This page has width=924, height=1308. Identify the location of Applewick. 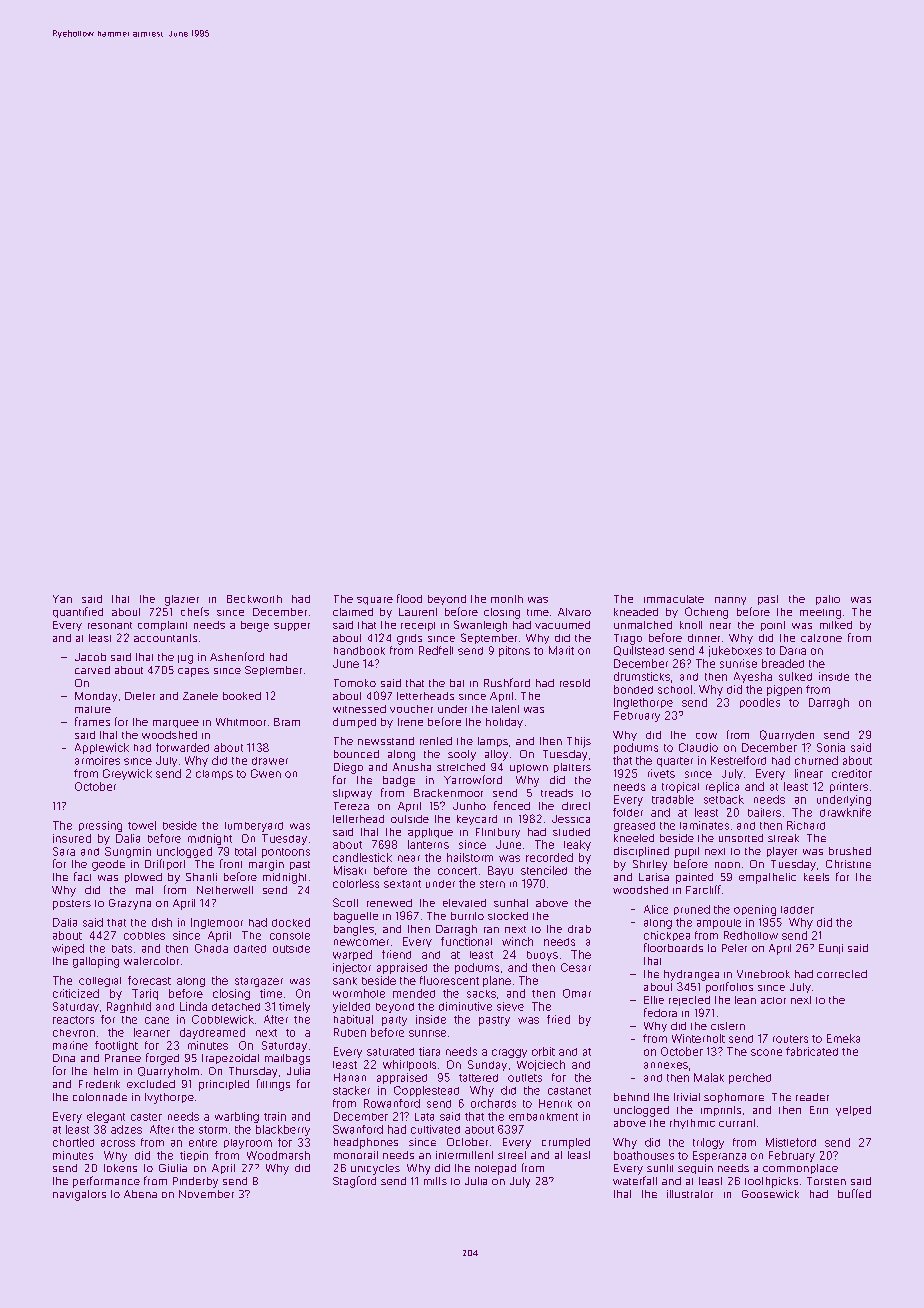
(102, 748).
